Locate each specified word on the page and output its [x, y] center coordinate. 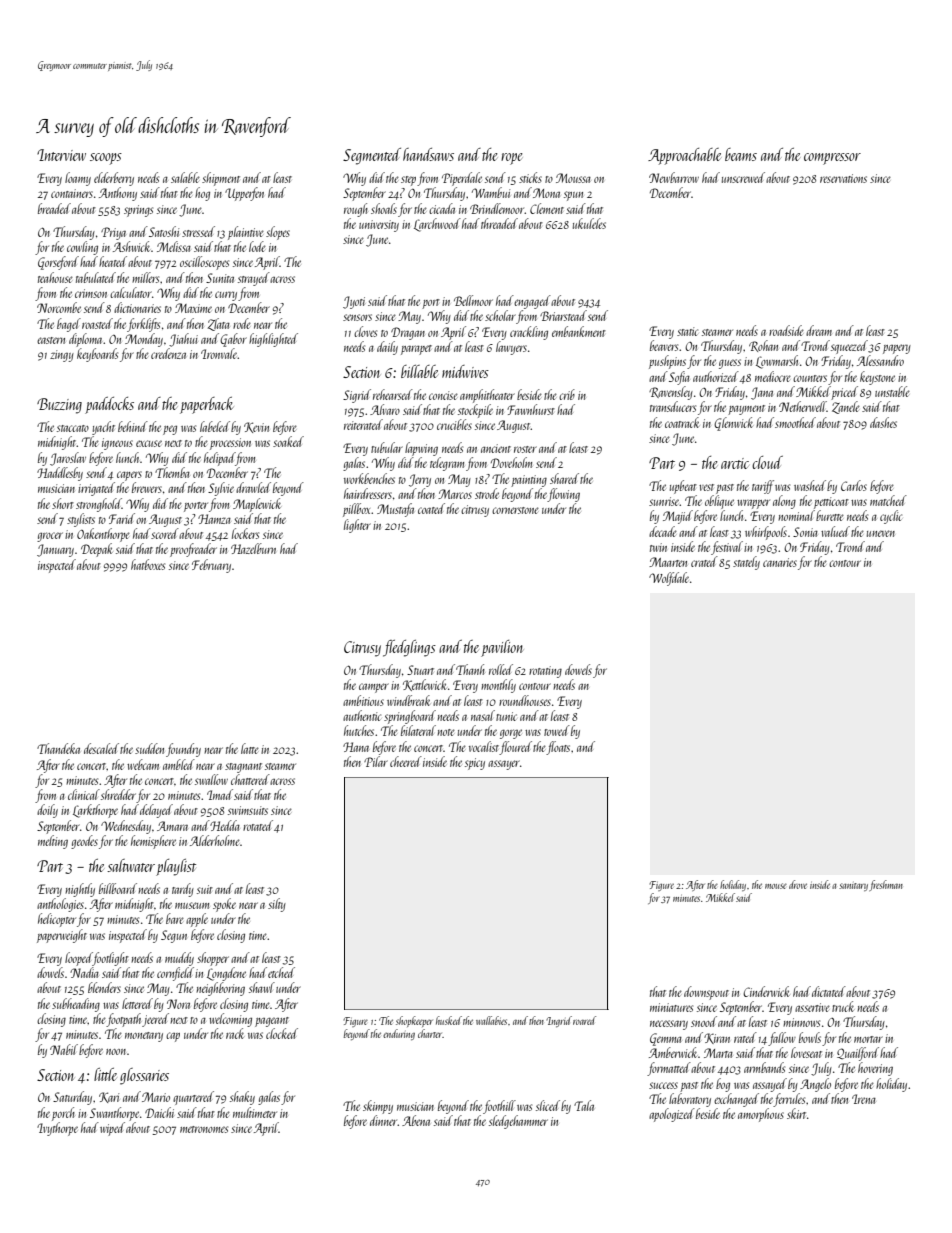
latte [250, 748]
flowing [564, 495]
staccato [73, 428]
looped [79, 959]
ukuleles [589, 223]
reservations [843, 178]
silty [277, 905]
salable [185, 177]
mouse [776, 886]
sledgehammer [518, 1122]
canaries [780, 562]
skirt [796, 1113]
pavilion [502, 648]
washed [810, 485]
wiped [112, 1129]
